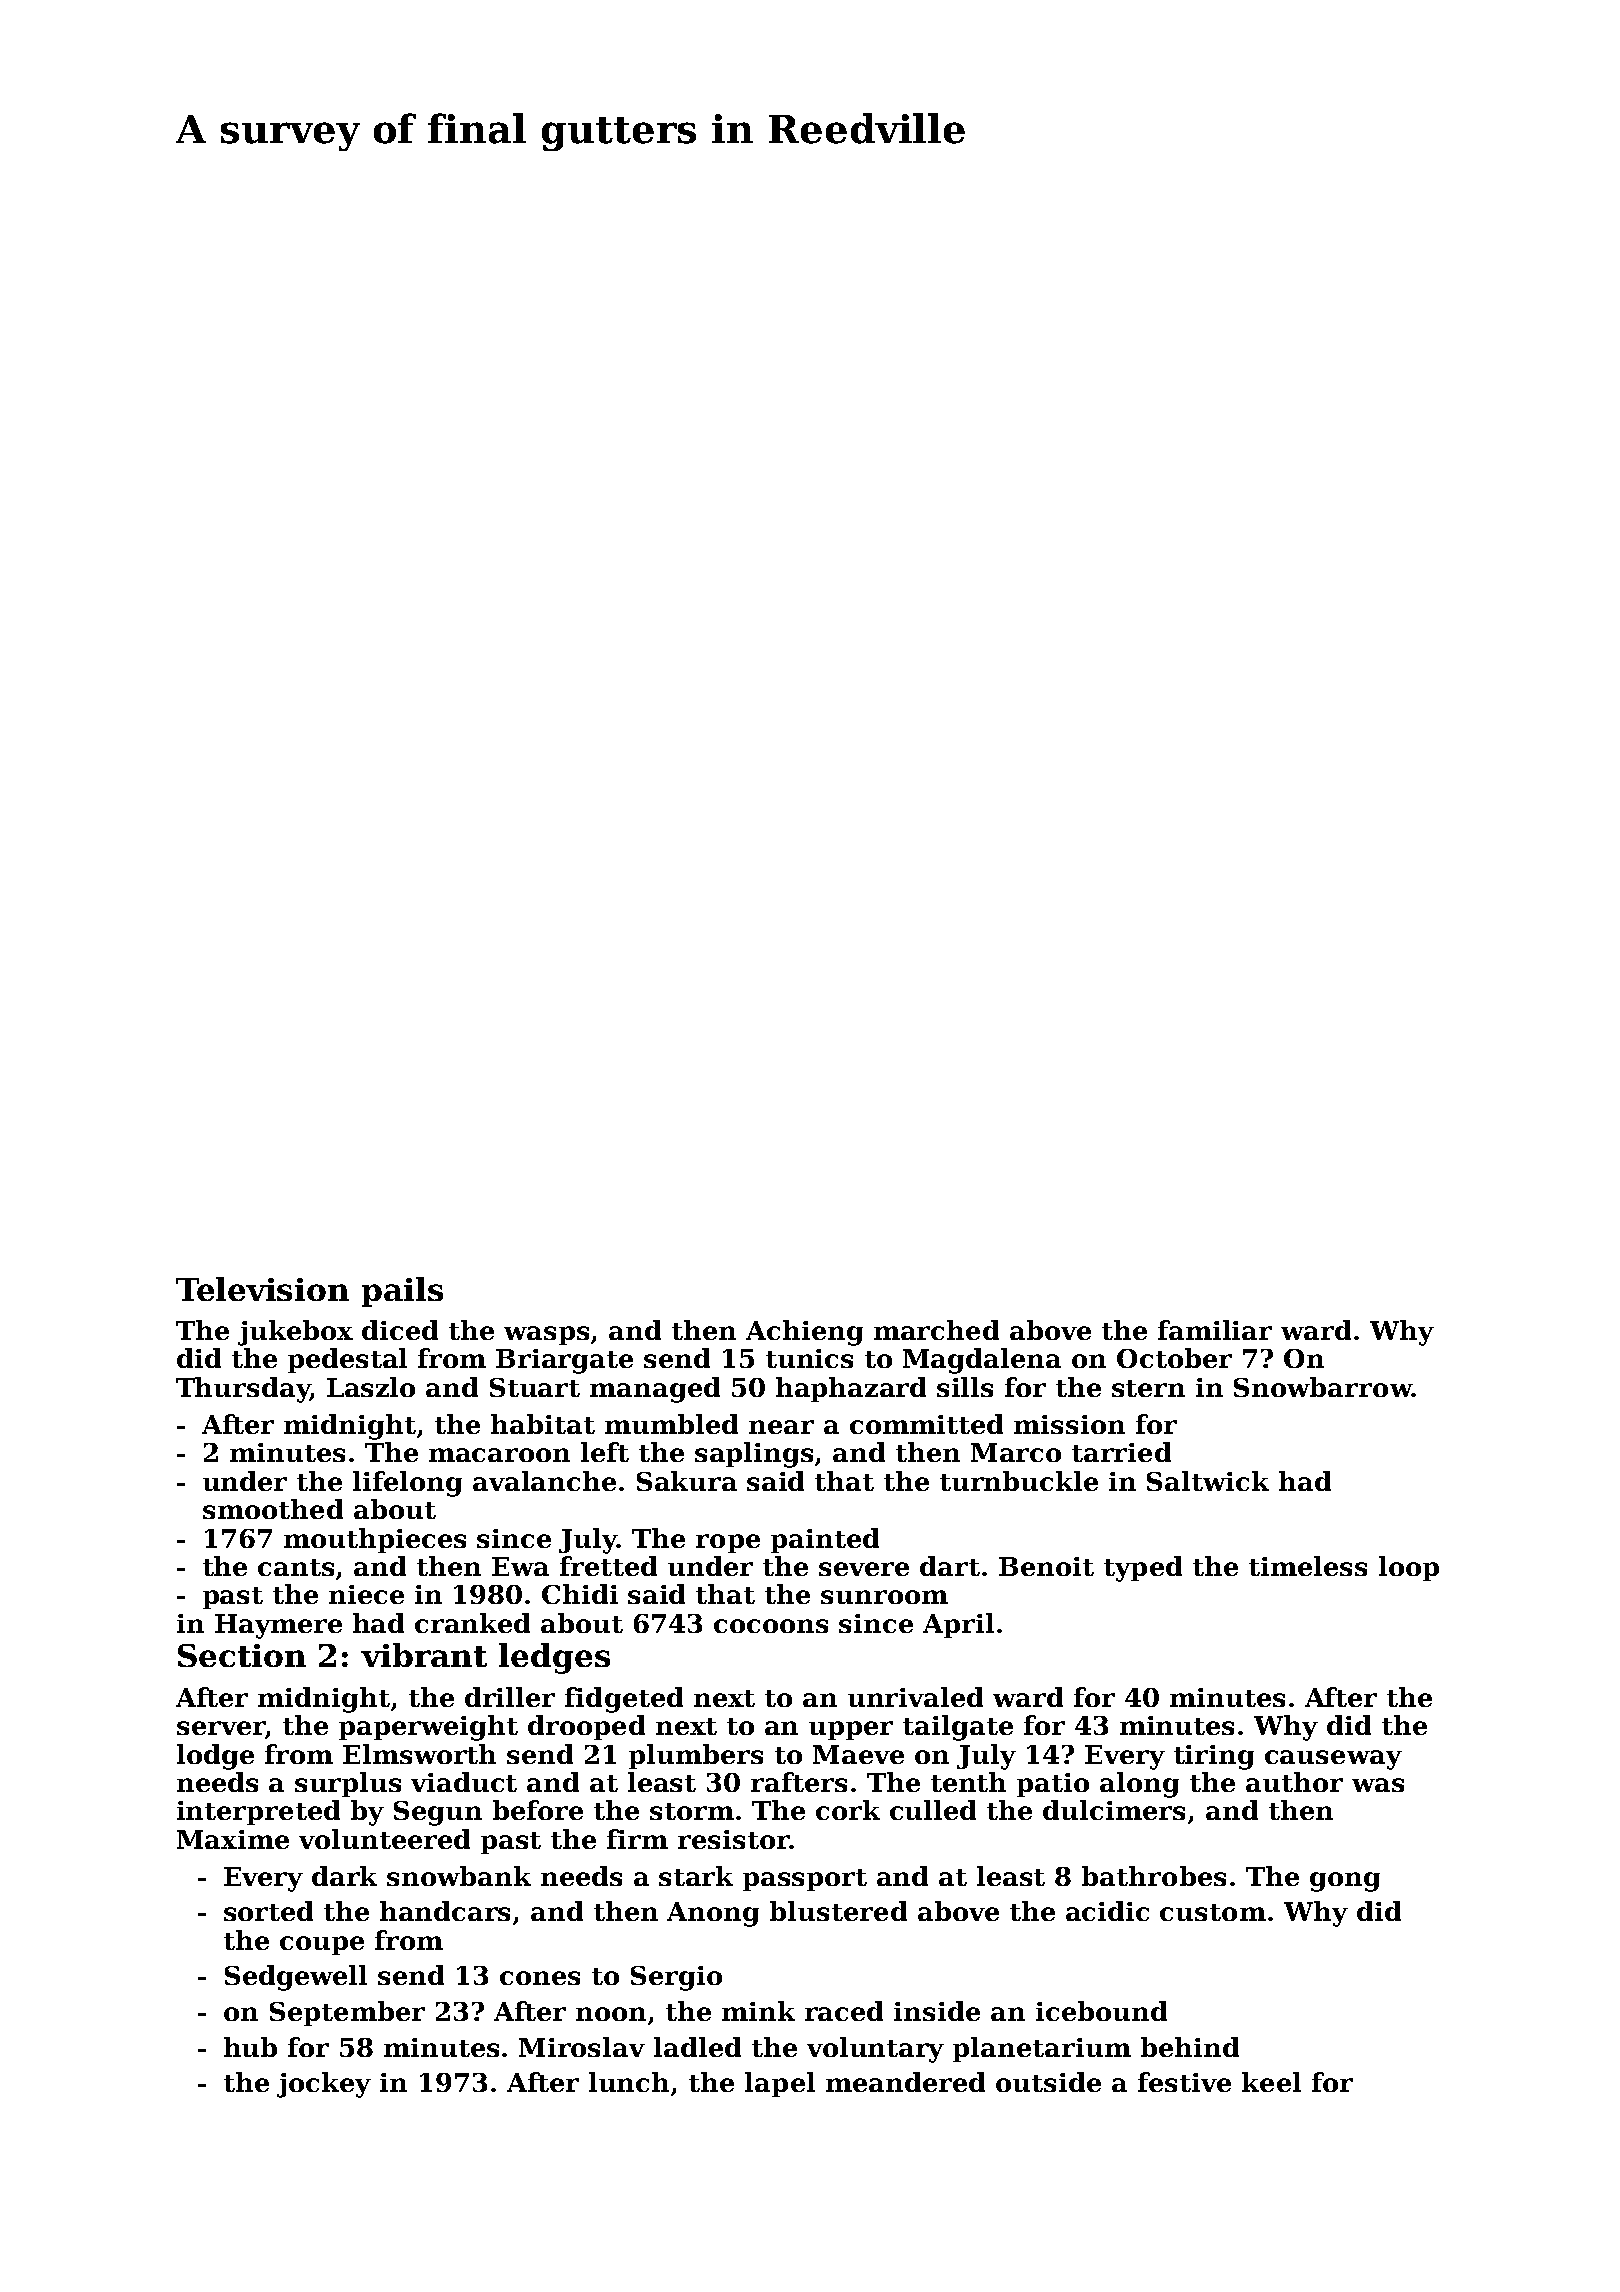 The image size is (1620, 2292). I want to click on keel, so click(1271, 2082).
